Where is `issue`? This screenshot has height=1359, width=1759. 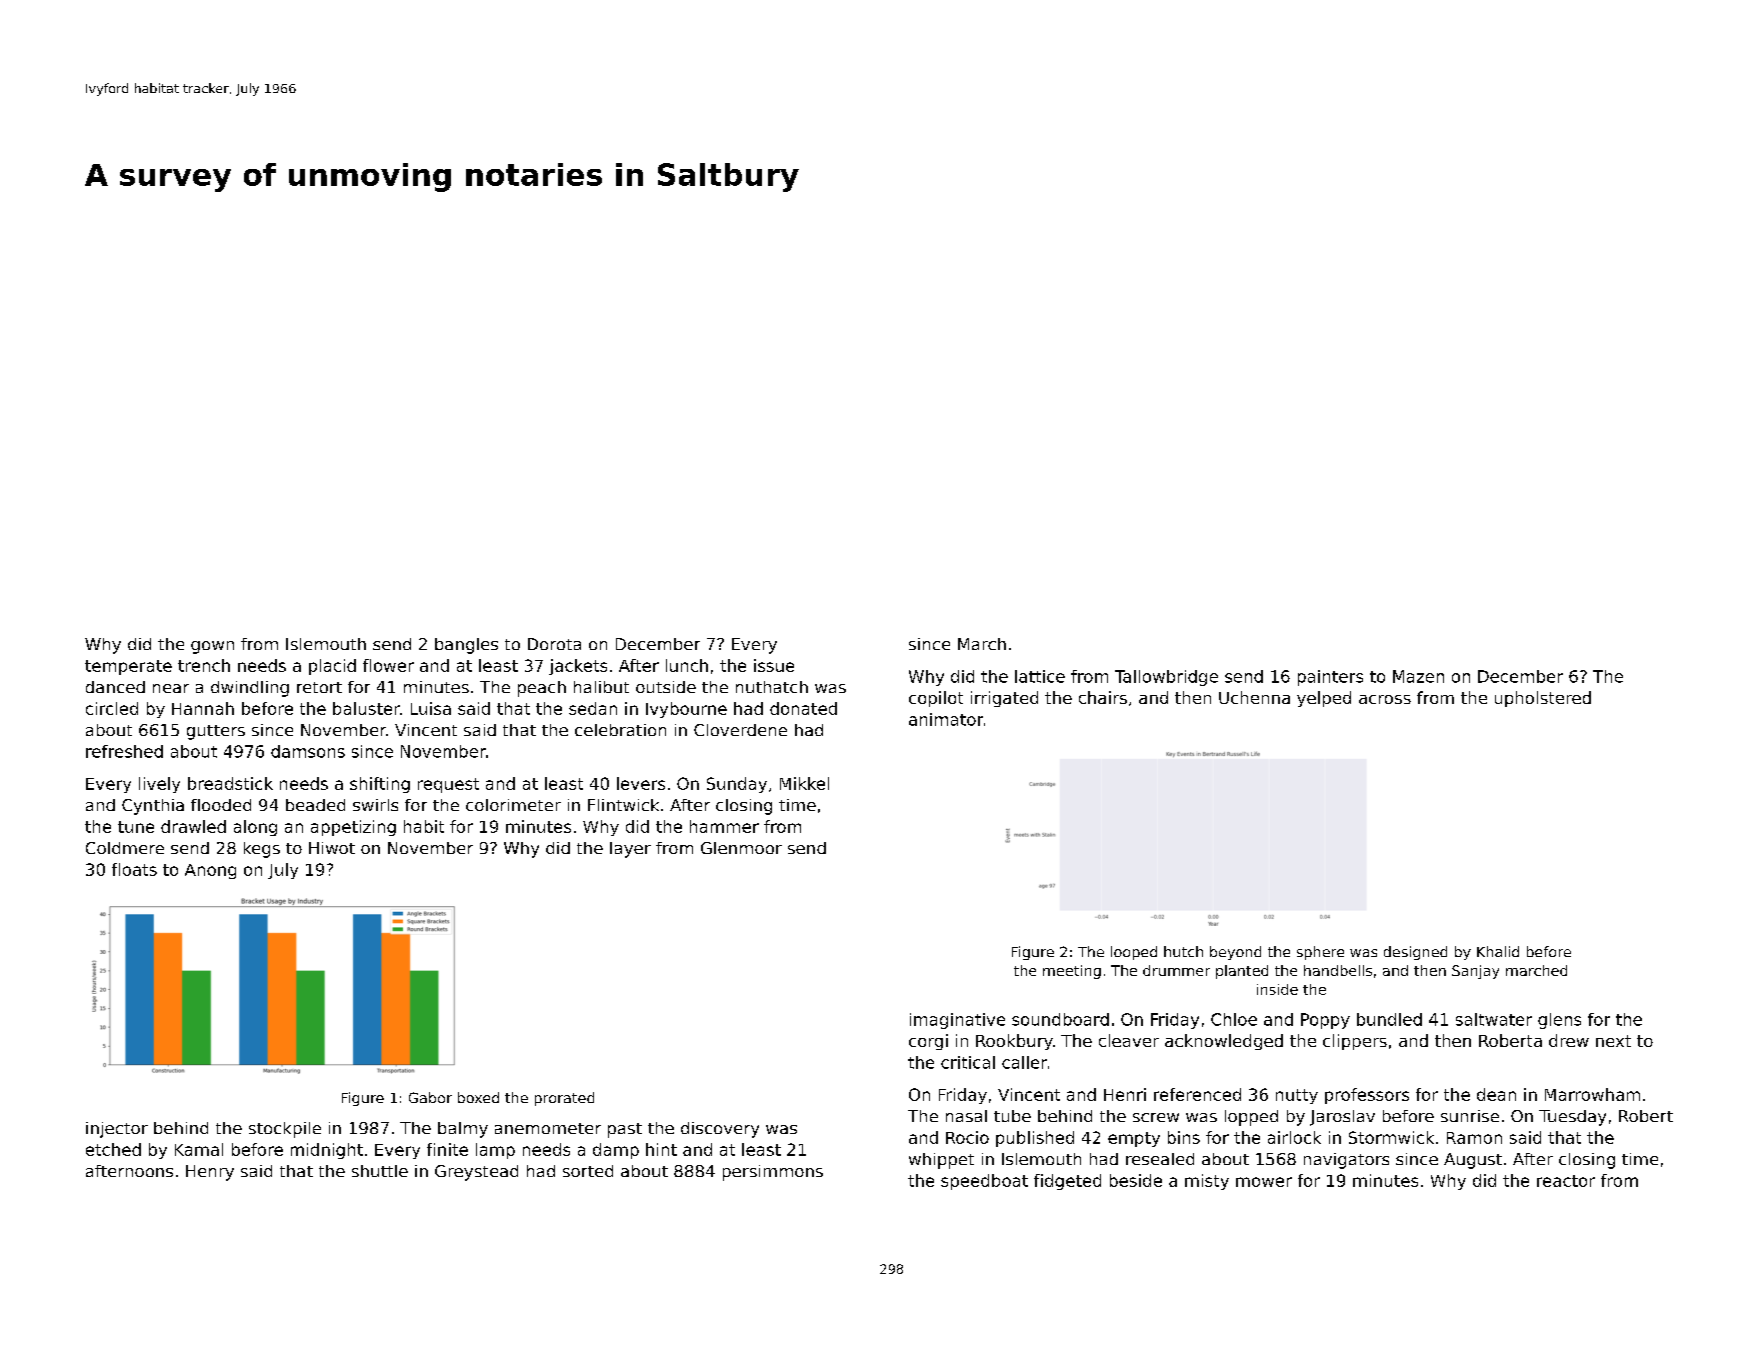
issue is located at coordinates (774, 665).
